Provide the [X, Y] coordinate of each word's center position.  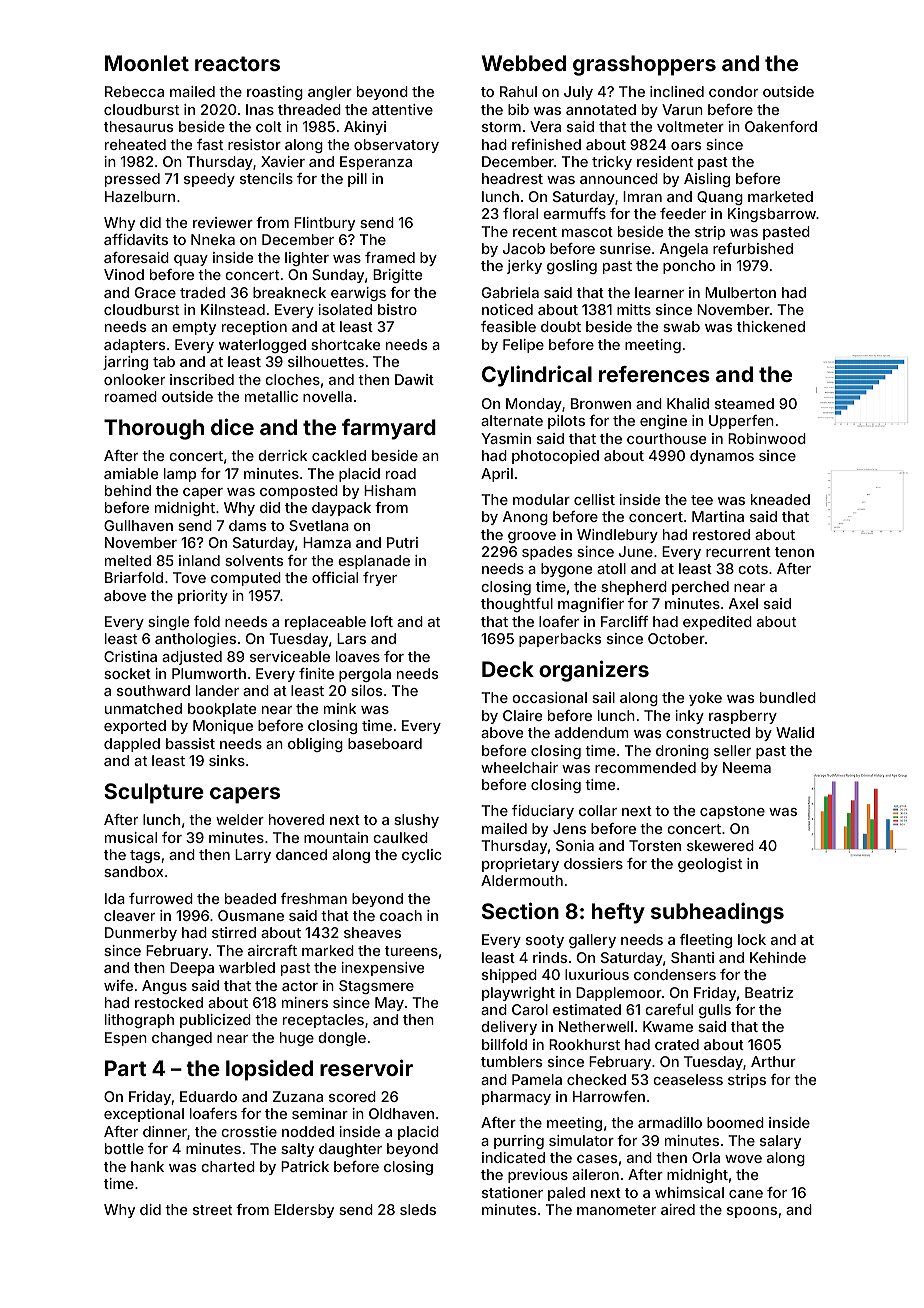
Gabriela [510, 292]
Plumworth [209, 673]
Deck [508, 669]
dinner [165, 1131]
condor [733, 91]
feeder [683, 213]
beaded [250, 898]
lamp [180, 475]
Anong [525, 518]
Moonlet [147, 63]
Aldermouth [522, 880]
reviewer [223, 222]
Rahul [518, 91]
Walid [795, 732]
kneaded [780, 499]
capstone [732, 812]
